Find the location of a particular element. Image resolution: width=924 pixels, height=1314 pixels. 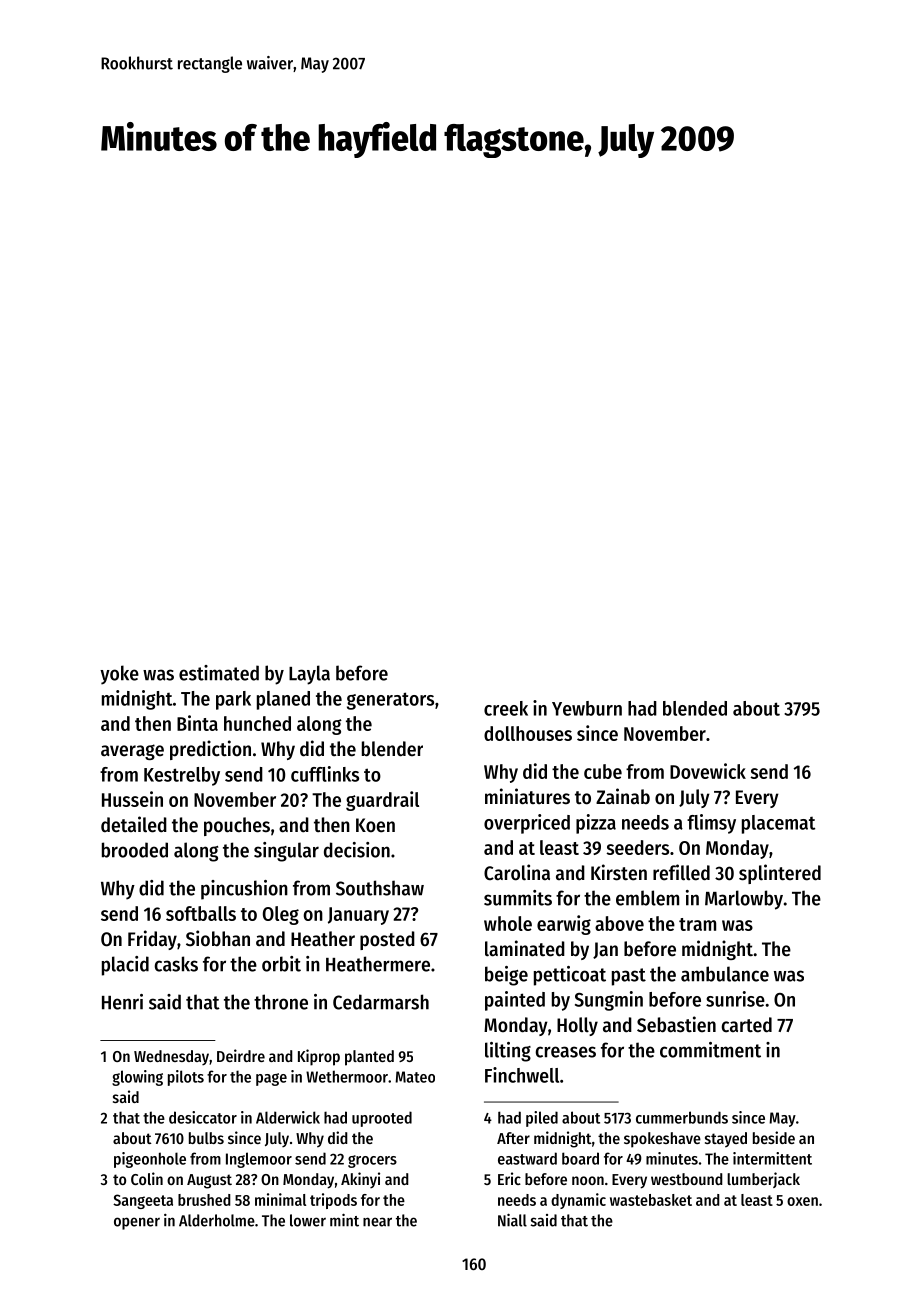

Sebastien is located at coordinates (676, 1024).
